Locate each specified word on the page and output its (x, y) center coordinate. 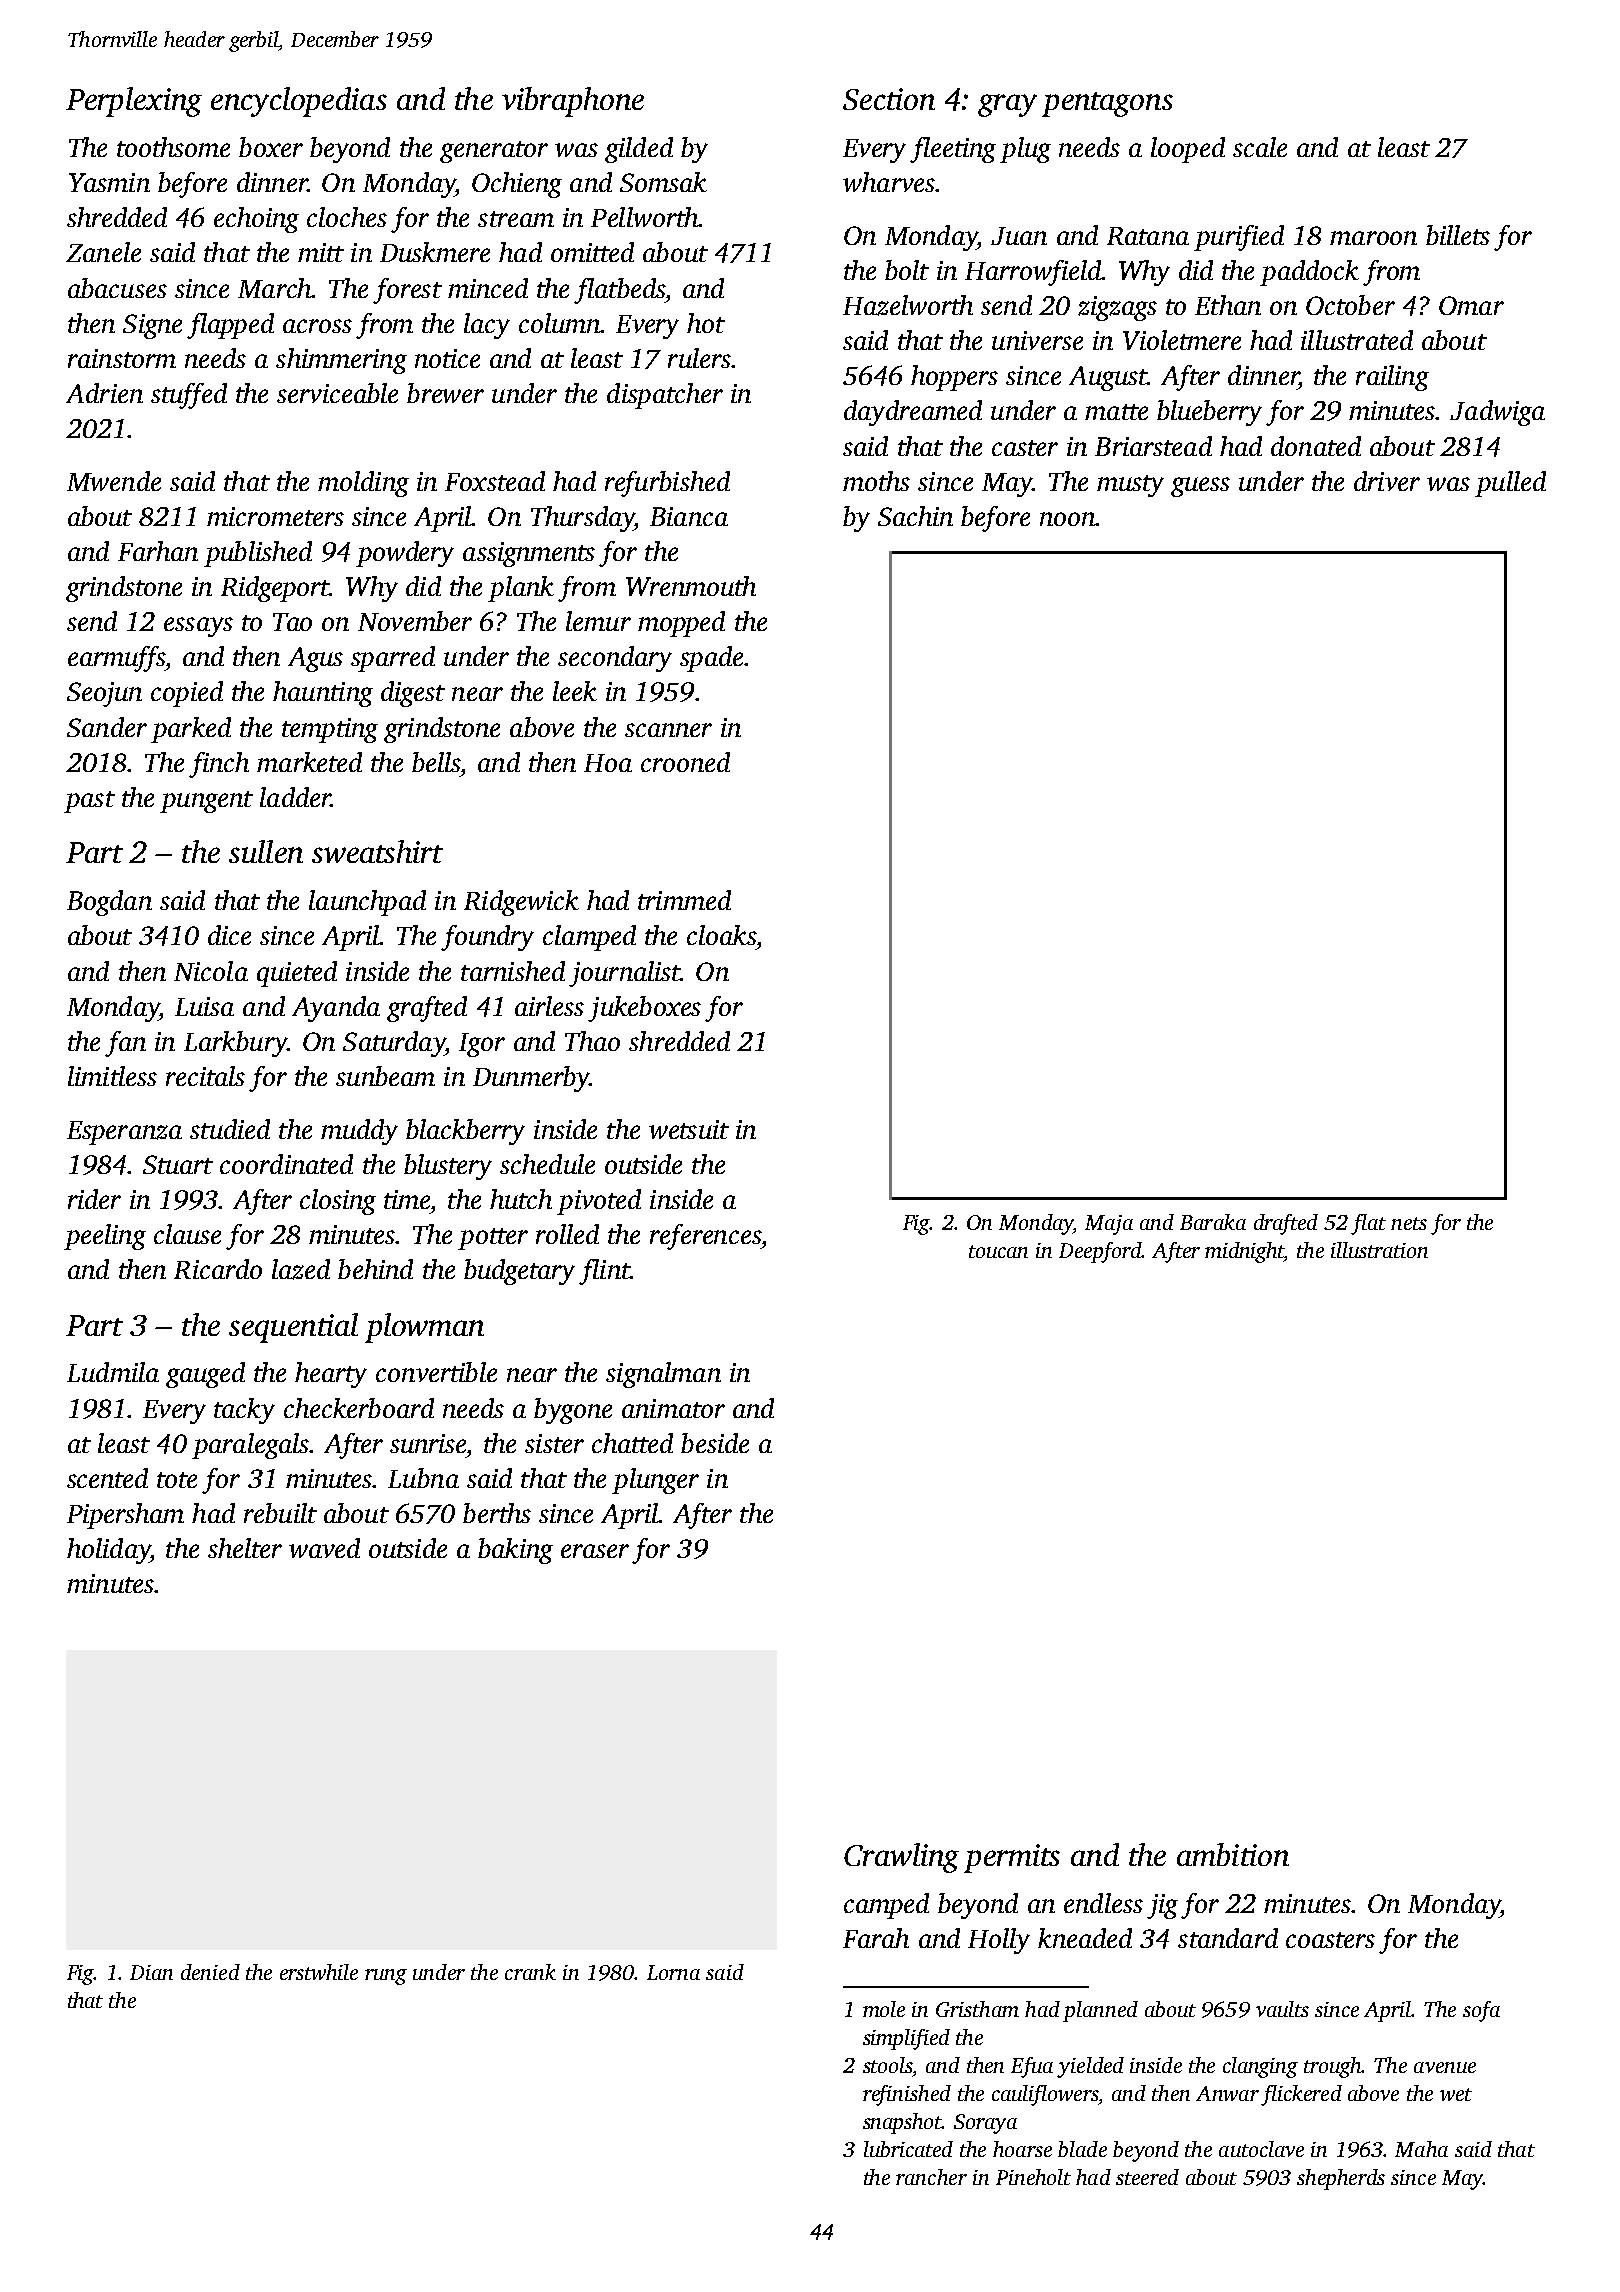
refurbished (667, 484)
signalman (663, 1375)
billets (1458, 235)
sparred (393, 659)
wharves (889, 182)
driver (1387, 481)
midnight (1244, 1252)
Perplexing (134, 102)
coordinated (286, 1164)
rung (386, 1977)
